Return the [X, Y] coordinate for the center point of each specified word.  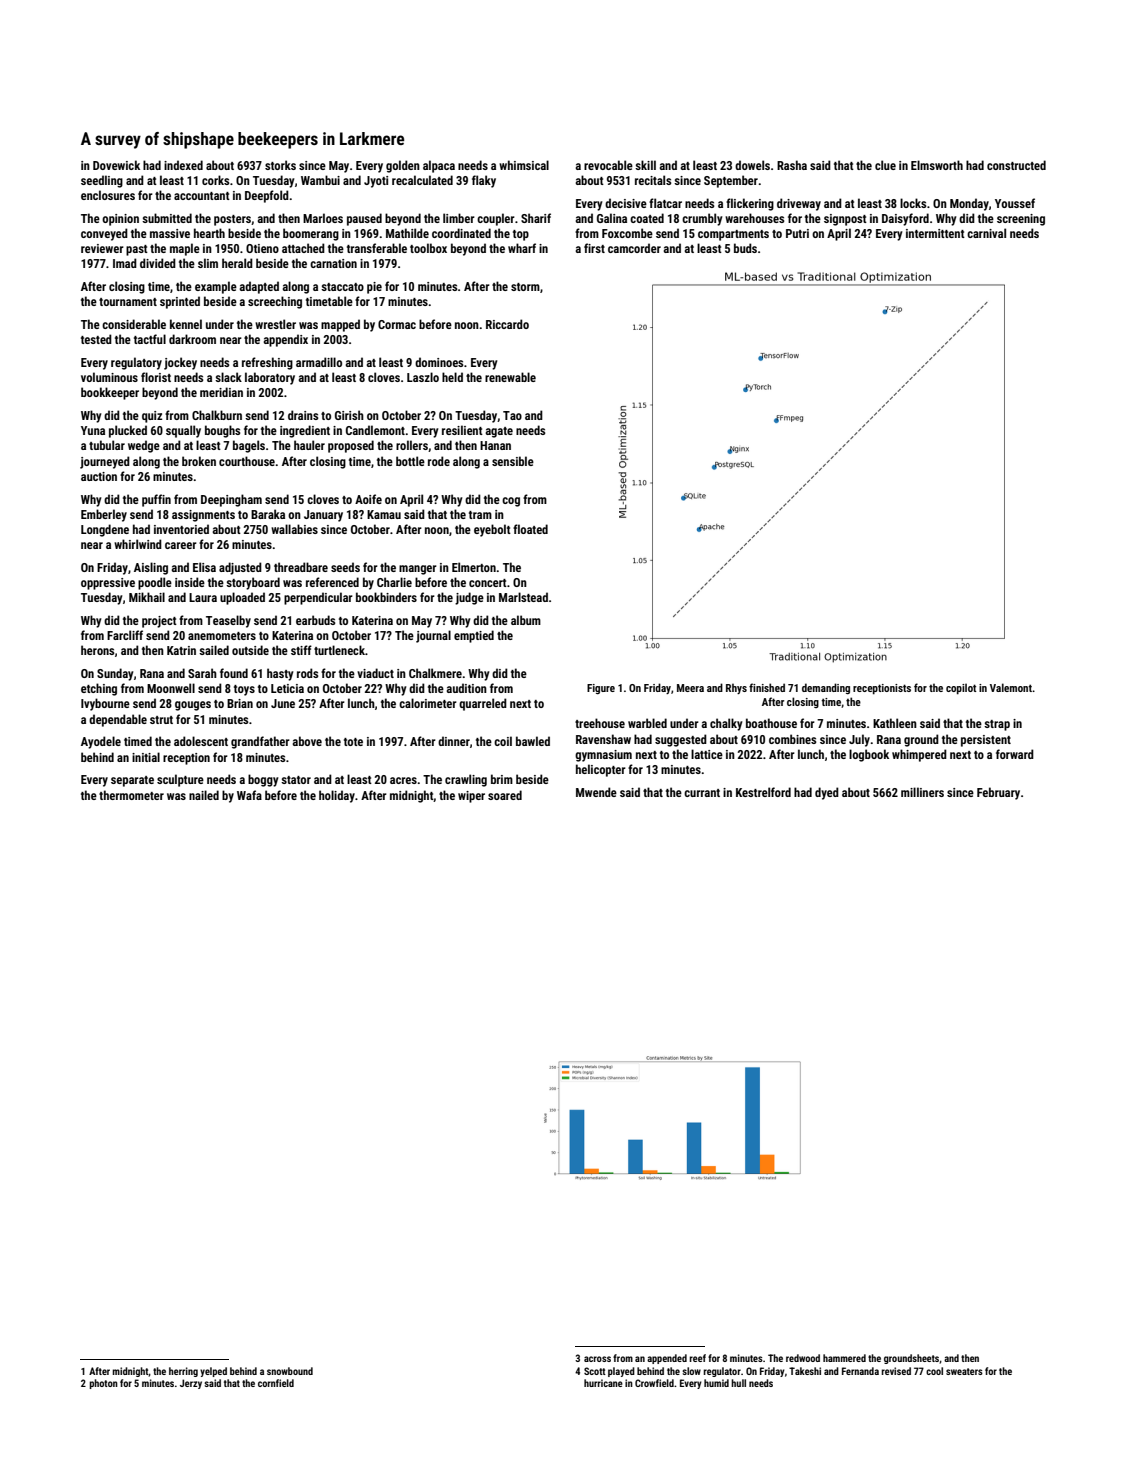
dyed [827, 793]
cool [934, 1371]
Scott [595, 1371]
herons [97, 650]
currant [702, 793]
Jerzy [191, 1384]
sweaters [964, 1371]
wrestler [275, 324]
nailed [204, 795]
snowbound [290, 1371]
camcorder [634, 248]
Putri [797, 233]
